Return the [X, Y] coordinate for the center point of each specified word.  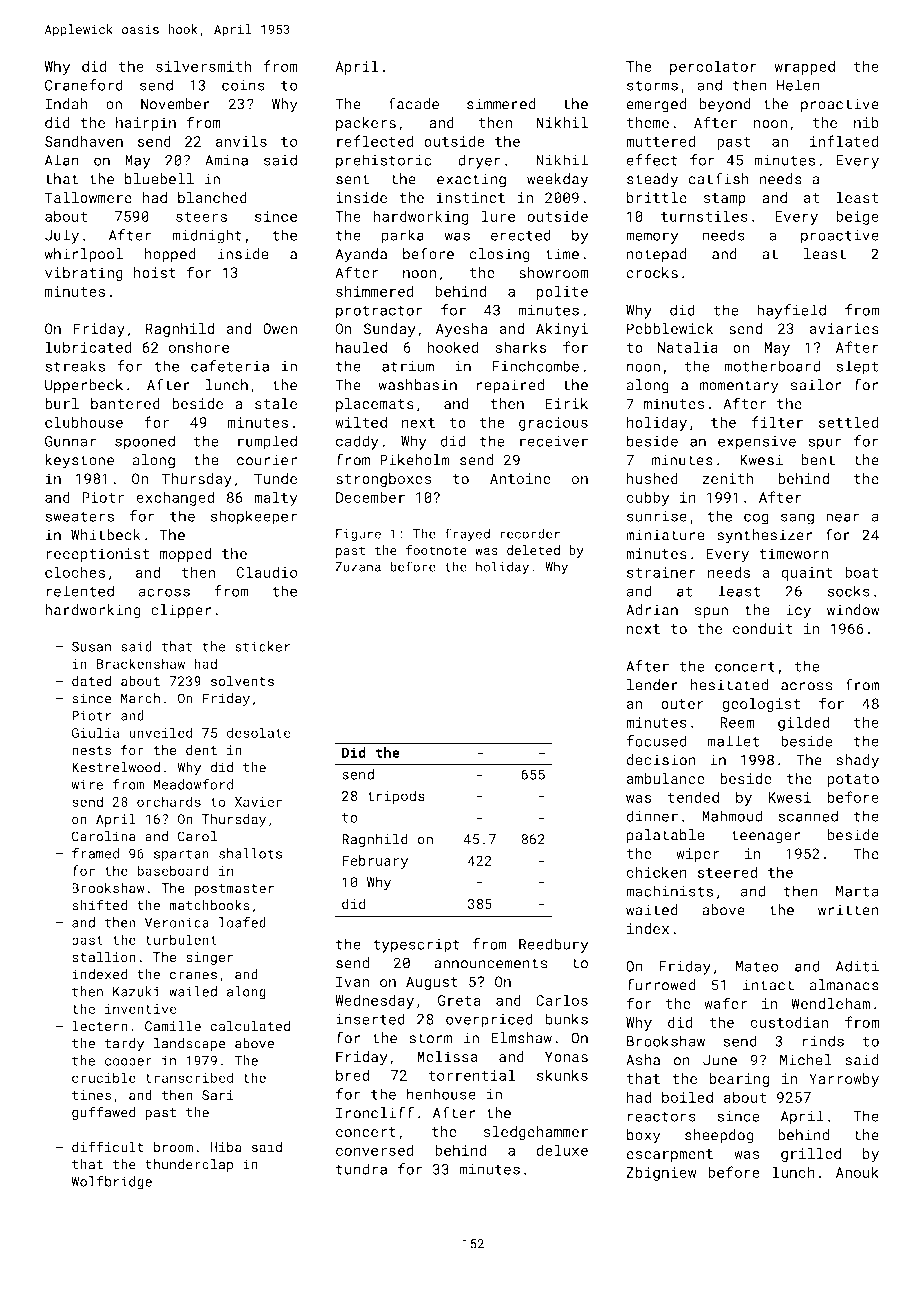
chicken [656, 872]
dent [201, 749]
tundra [361, 1169]
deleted [533, 550]
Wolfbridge [111, 1183]
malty [276, 498]
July [62, 236]
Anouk [857, 1172]
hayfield [791, 311]
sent [352, 179]
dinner [652, 816]
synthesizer [765, 536]
